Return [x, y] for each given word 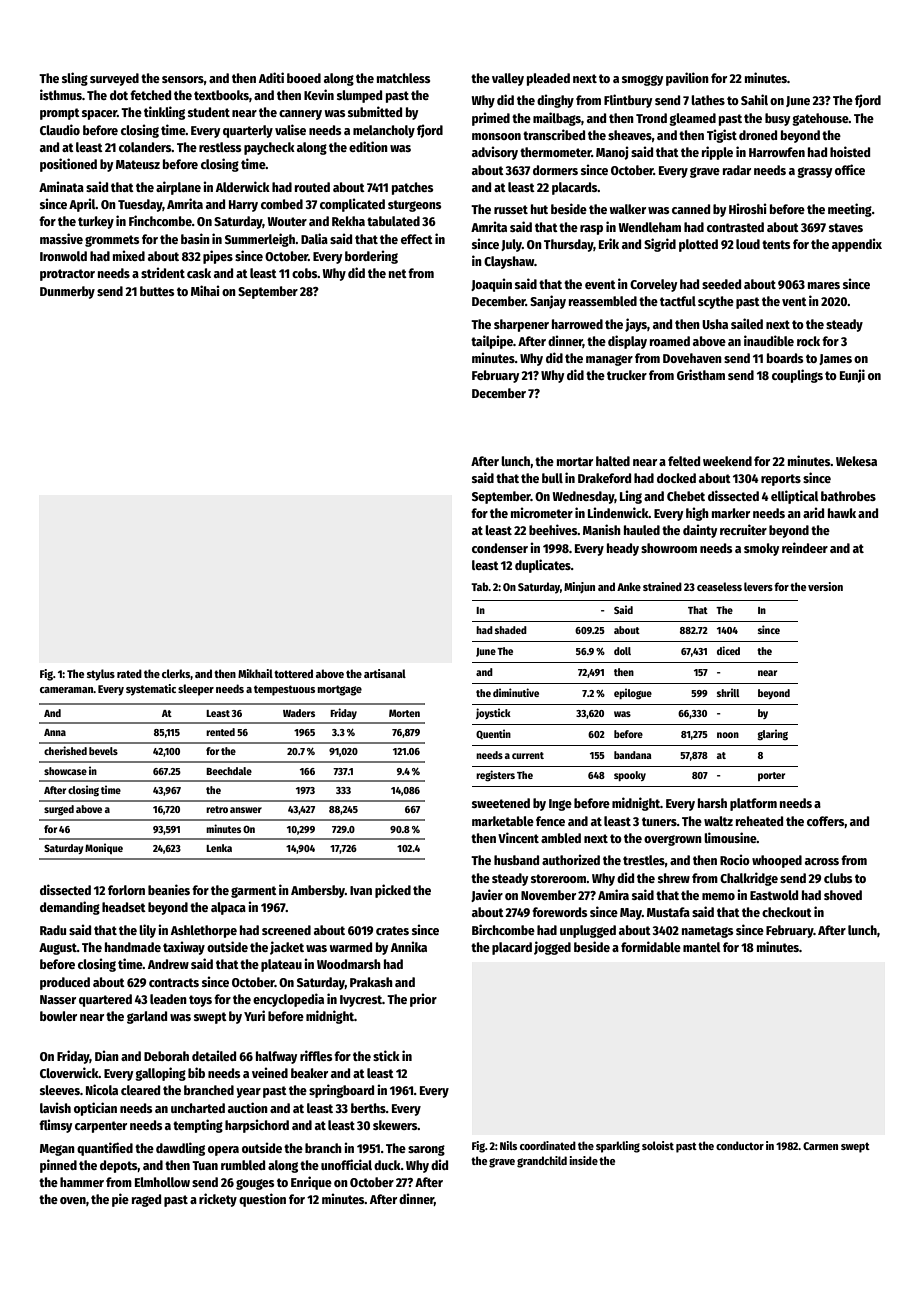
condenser [500, 548]
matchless [403, 78]
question [262, 1200]
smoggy [642, 80]
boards [785, 358]
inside [583, 1160]
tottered [293, 673]
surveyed [114, 79]
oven [73, 1200]
